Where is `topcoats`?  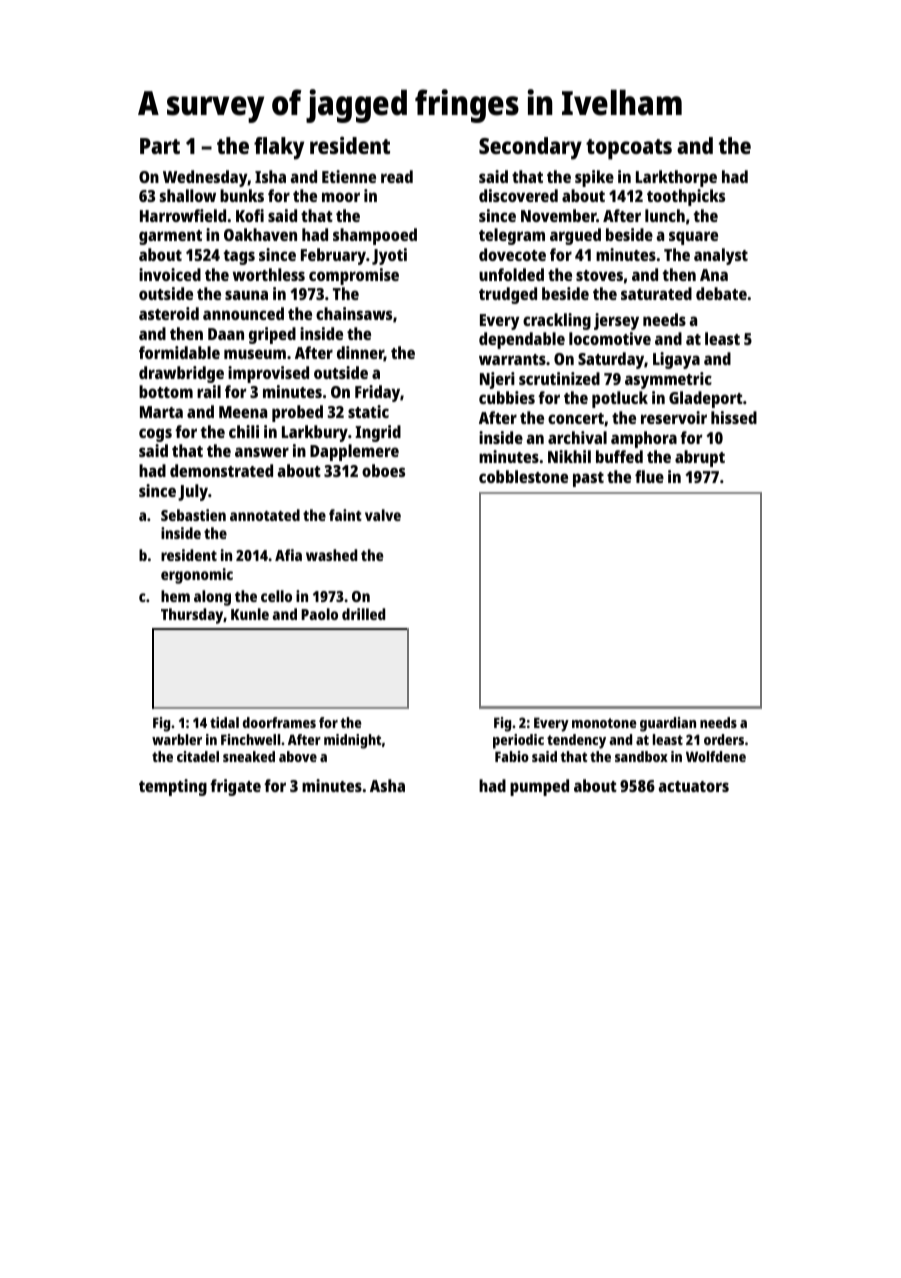 topcoats is located at coordinates (629, 149).
